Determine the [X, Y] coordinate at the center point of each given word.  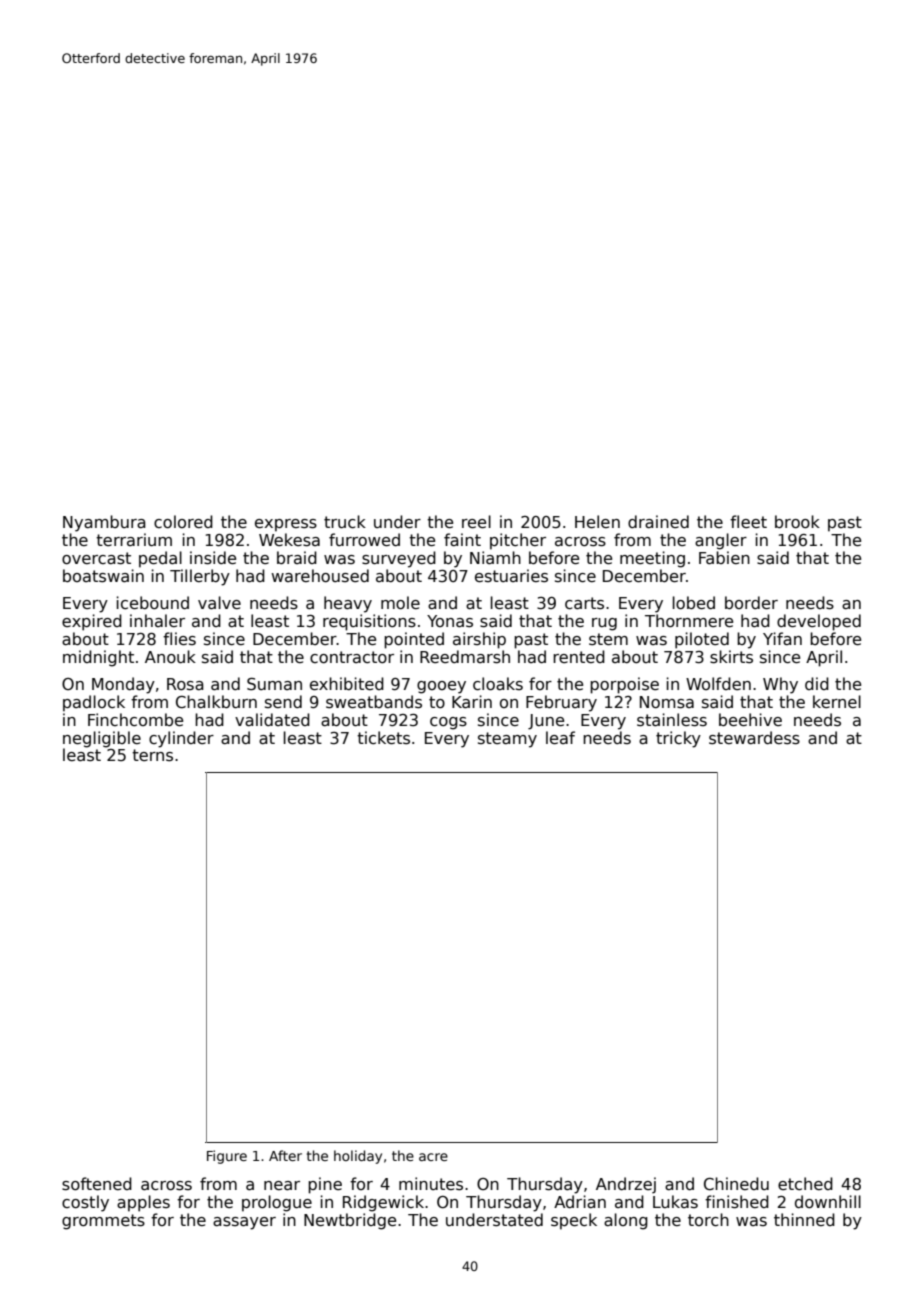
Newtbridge [350, 1221]
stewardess [754, 738]
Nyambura [104, 523]
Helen [597, 521]
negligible [102, 739]
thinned [804, 1219]
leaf [560, 737]
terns [152, 755]
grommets [103, 1222]
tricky [678, 739]
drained [658, 521]
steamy [507, 740]
